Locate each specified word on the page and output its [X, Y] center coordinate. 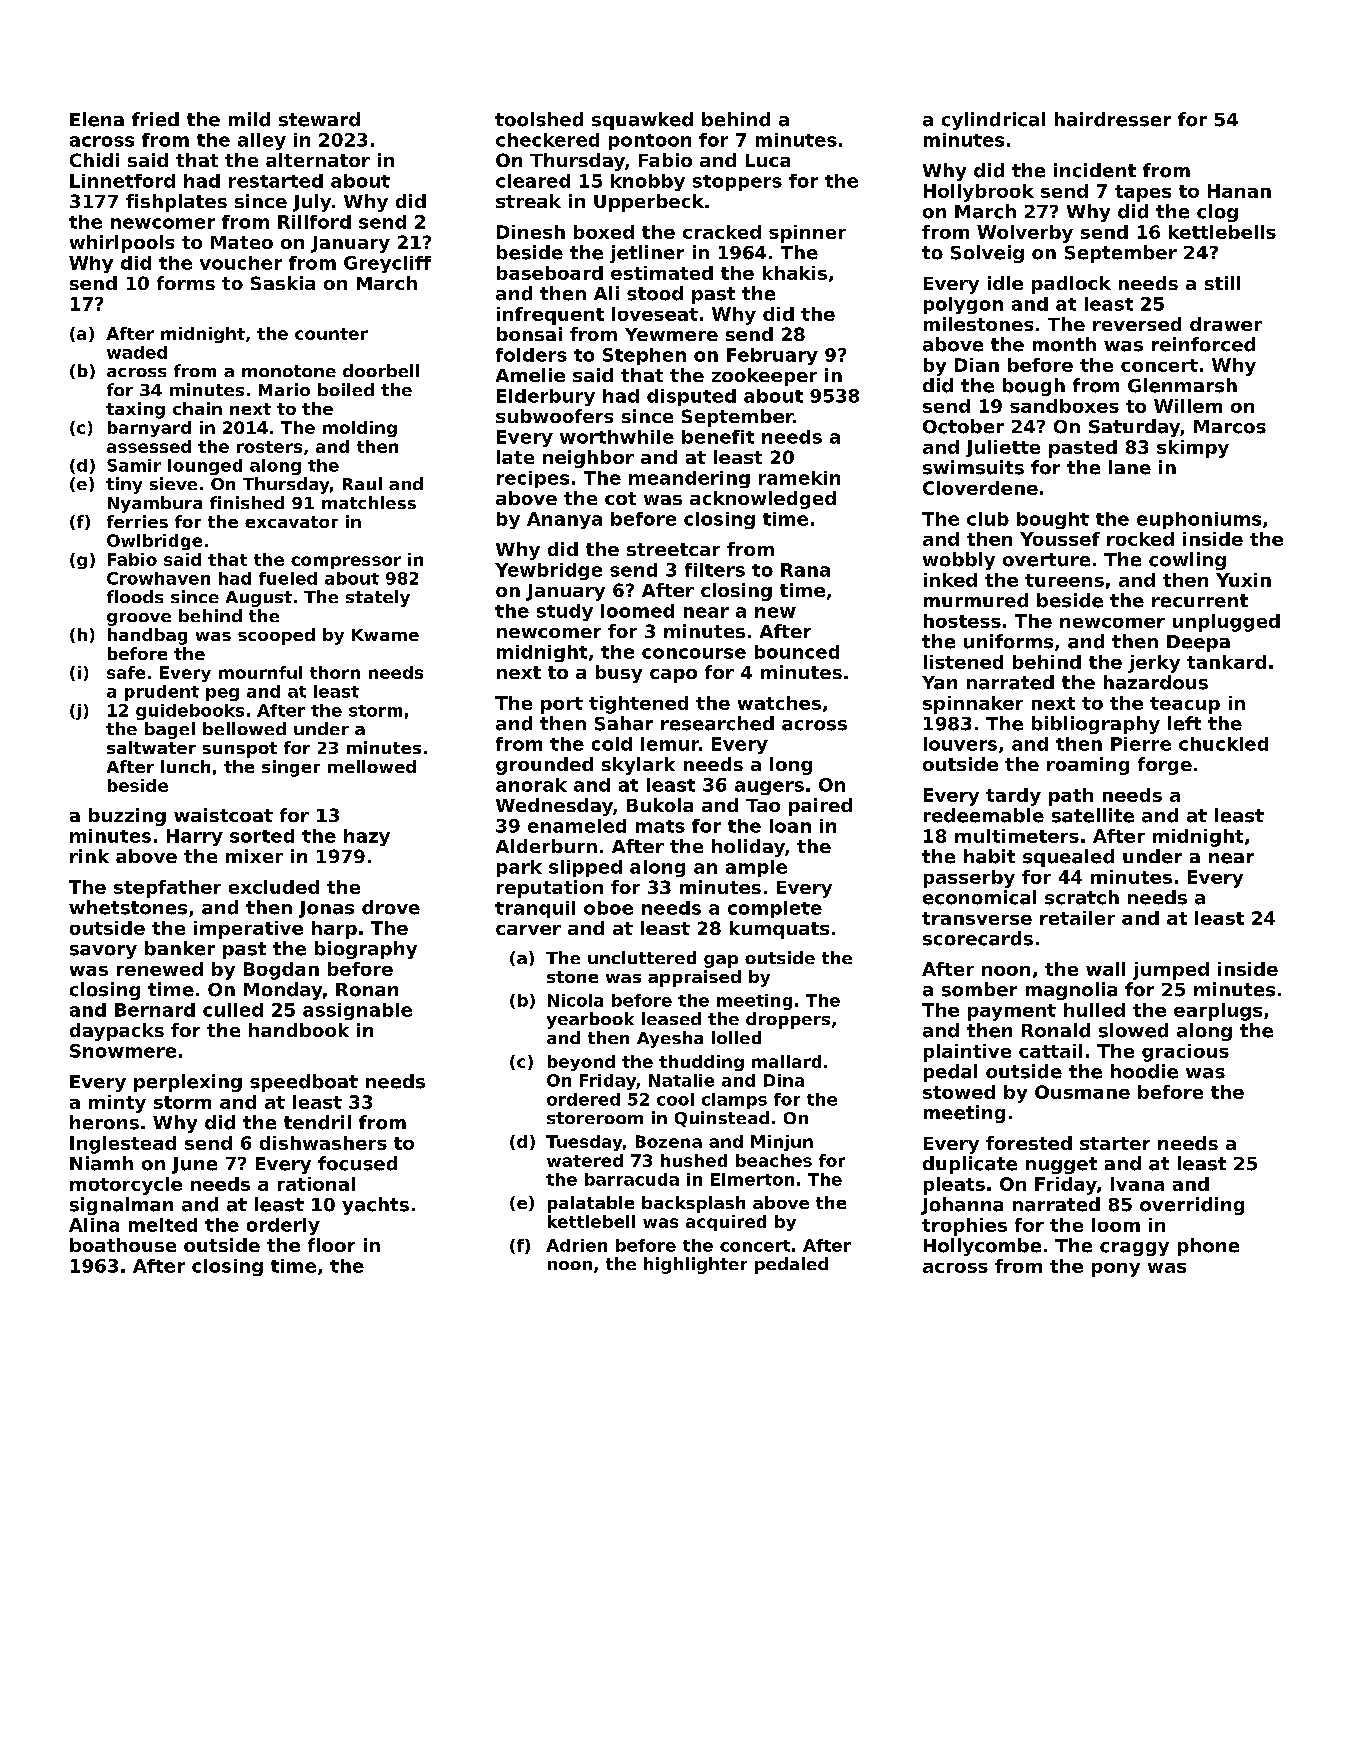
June [194, 1165]
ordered [583, 1099]
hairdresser [1113, 119]
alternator [318, 160]
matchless [369, 502]
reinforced [1203, 344]
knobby [648, 182]
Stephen [644, 356]
